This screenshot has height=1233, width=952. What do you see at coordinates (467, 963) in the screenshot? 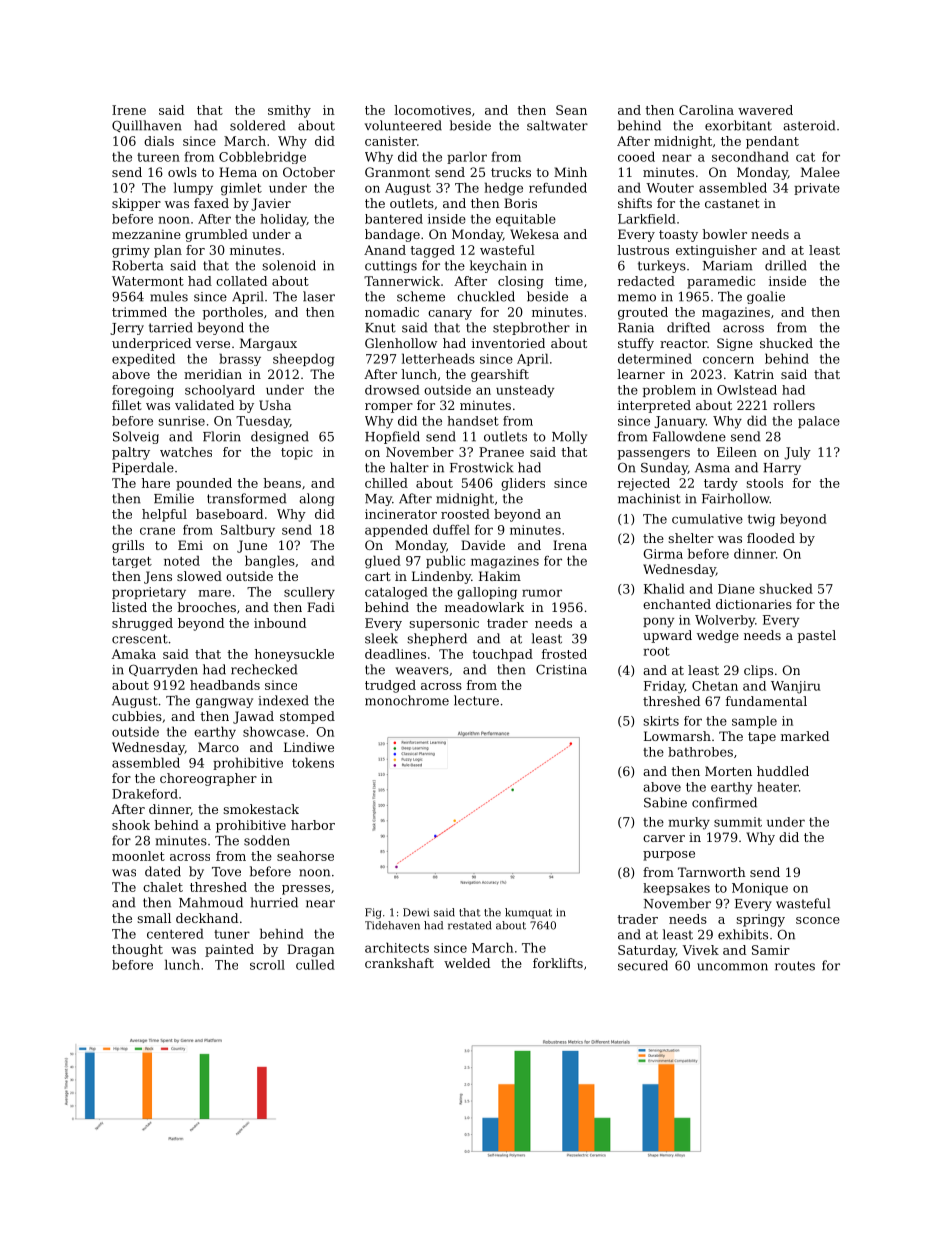
I see `welded` at bounding box center [467, 963].
